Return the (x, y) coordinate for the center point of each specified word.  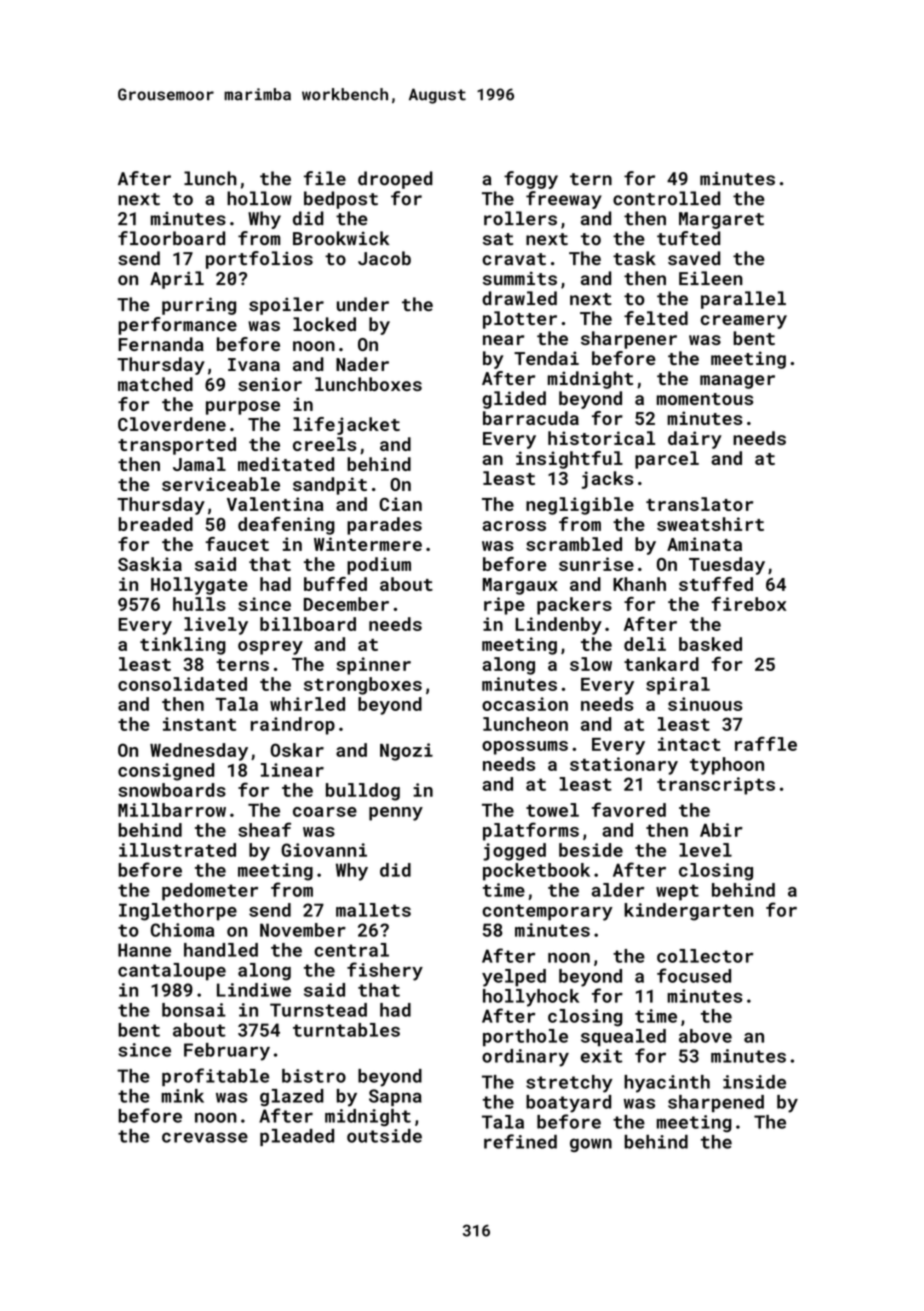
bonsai (194, 1010)
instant (199, 724)
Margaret (721, 220)
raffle (766, 743)
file (325, 178)
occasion (525, 704)
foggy (531, 180)
